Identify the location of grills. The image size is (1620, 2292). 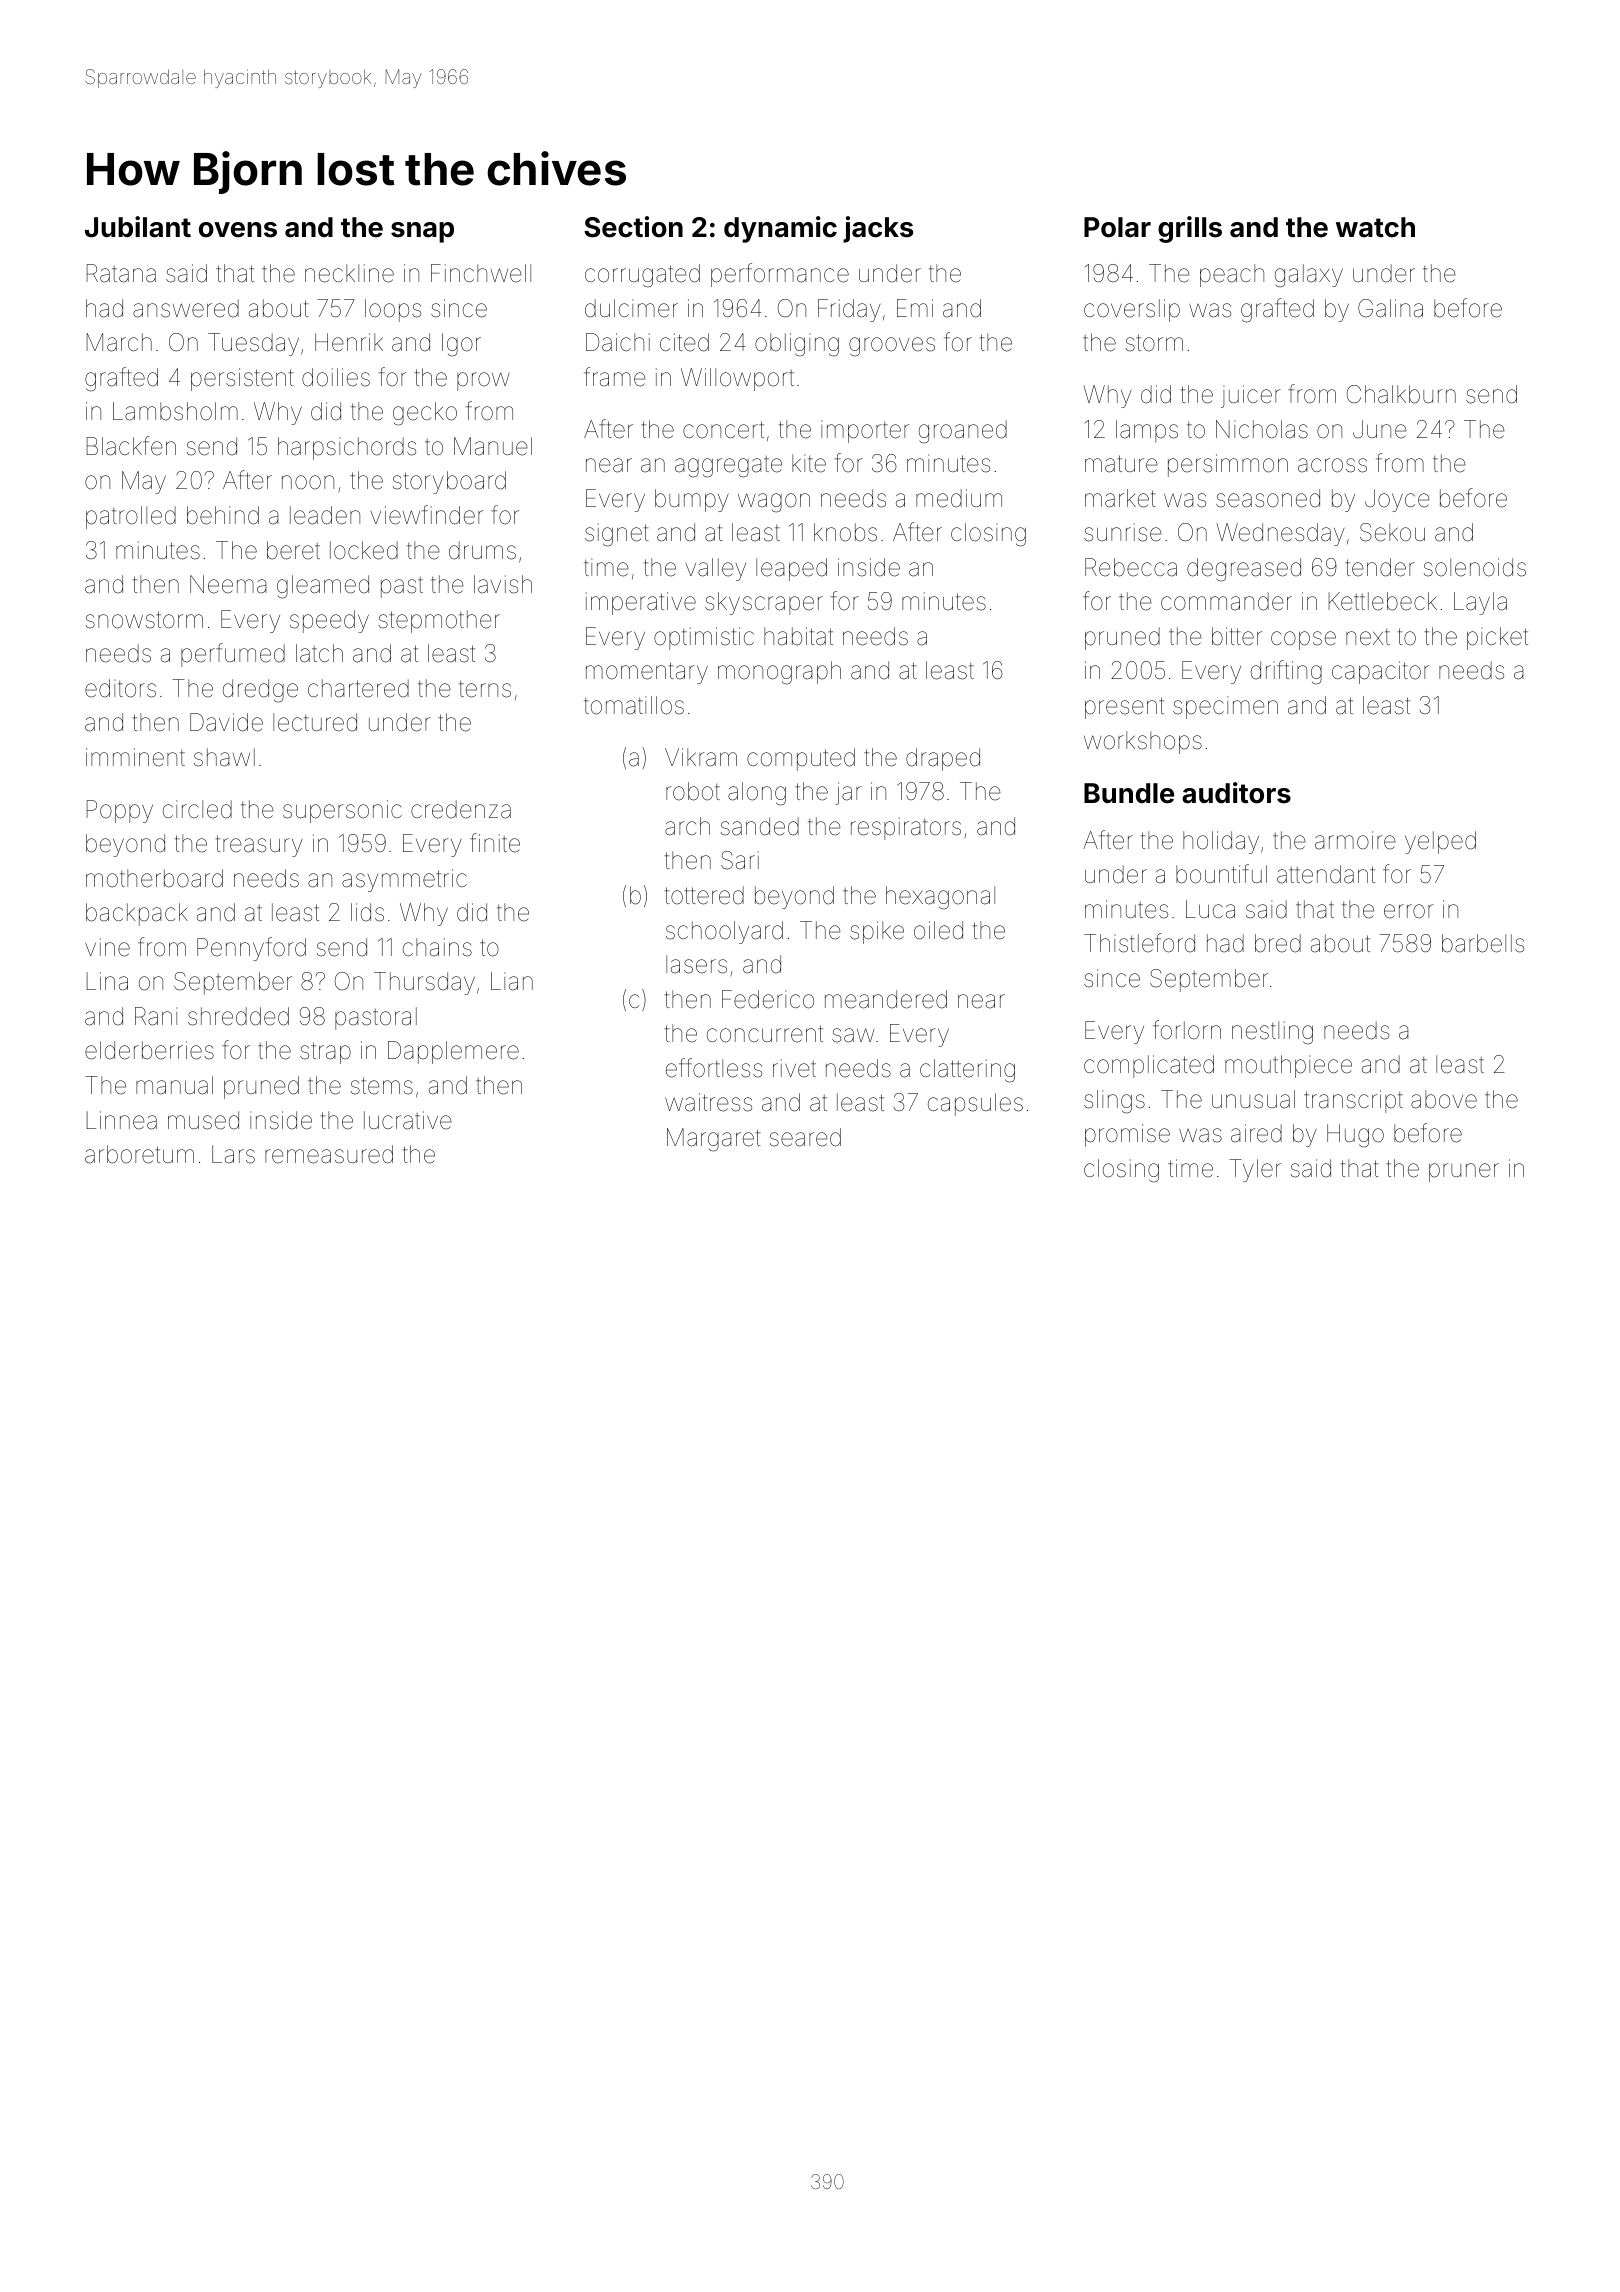
(1190, 229).
